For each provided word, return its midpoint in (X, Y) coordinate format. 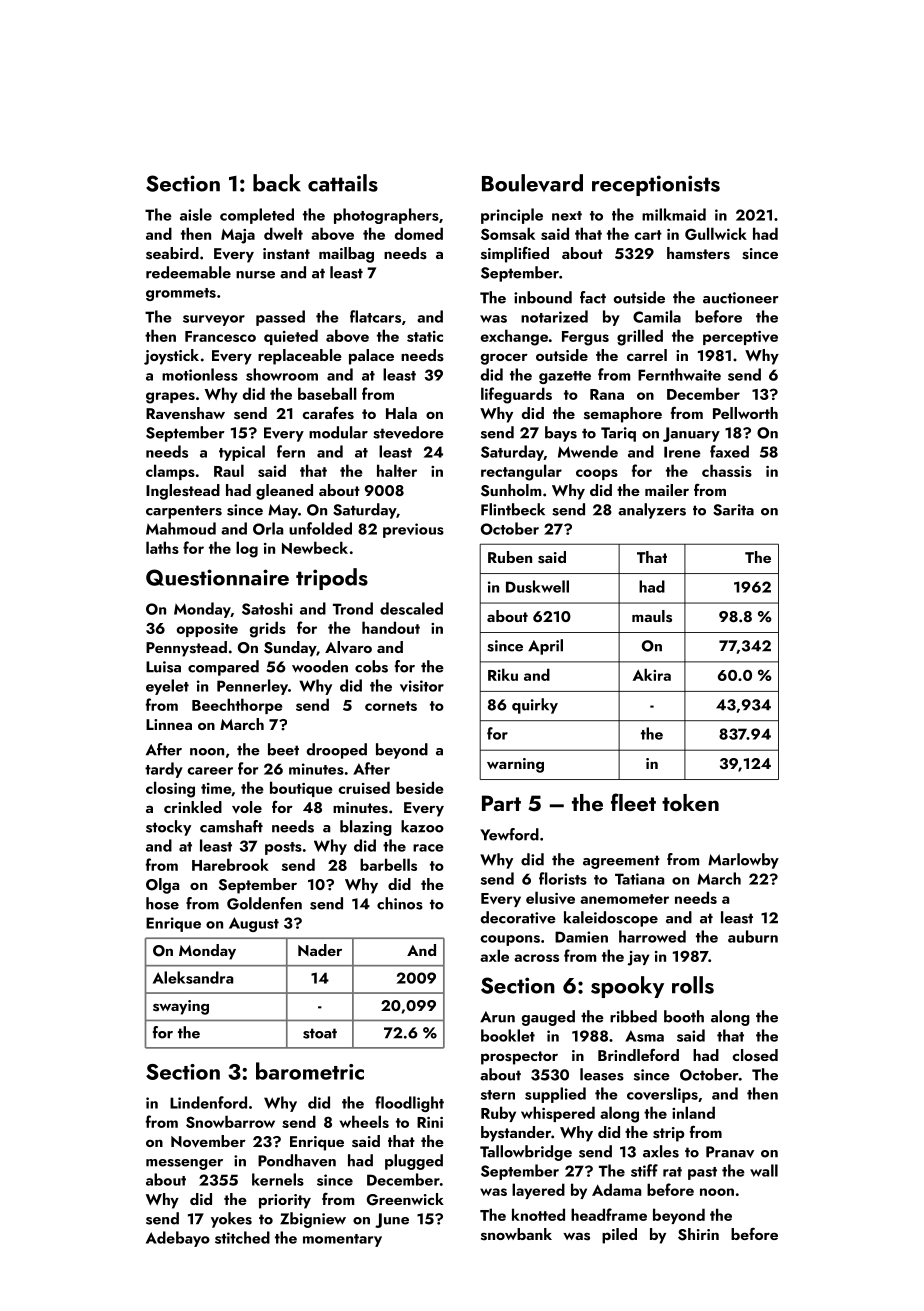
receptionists (656, 185)
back (277, 183)
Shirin (698, 1234)
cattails (343, 183)
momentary (342, 1240)
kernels (278, 1179)
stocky (168, 828)
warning (515, 765)
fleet (633, 802)
